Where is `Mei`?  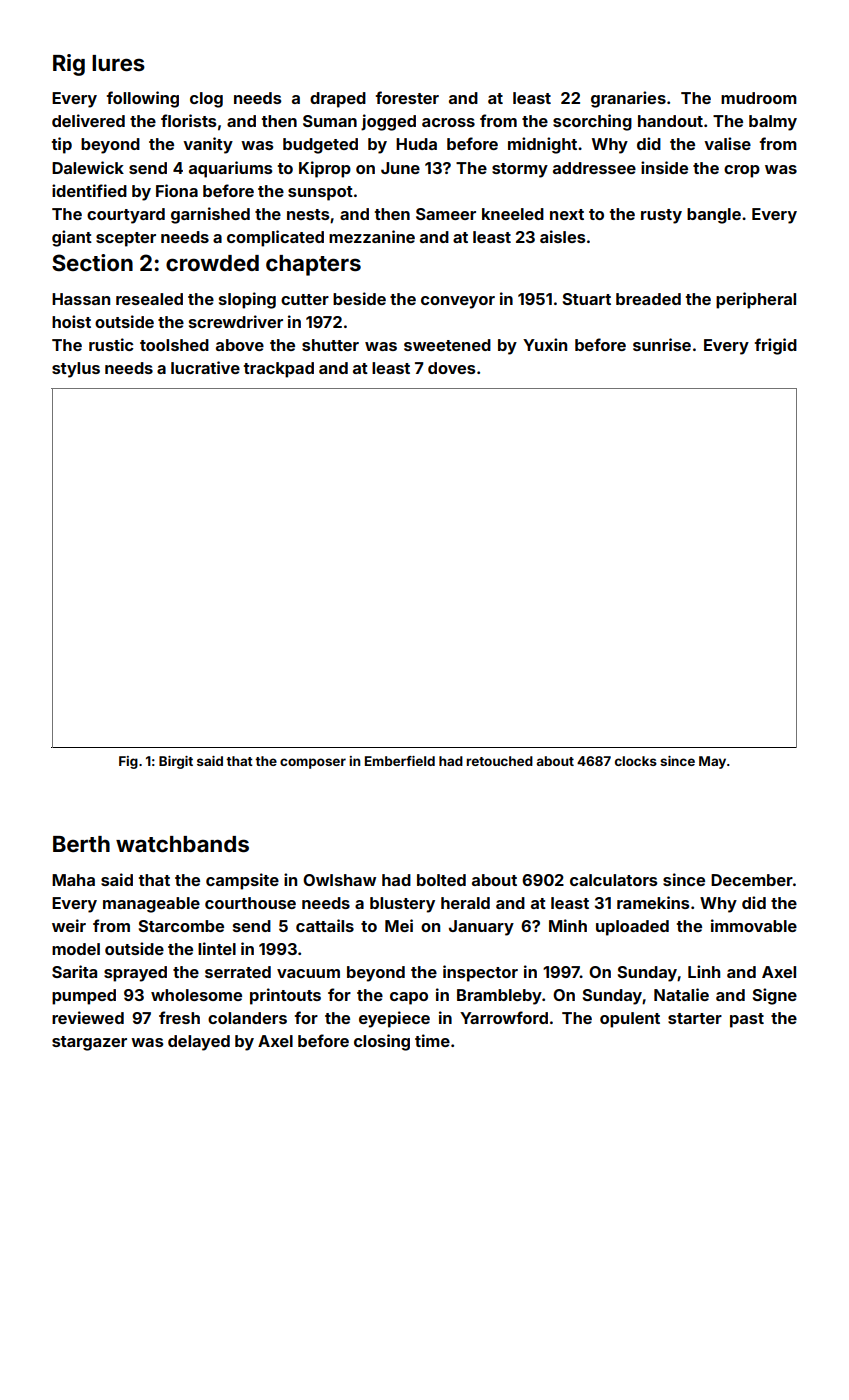
Mei is located at coordinates (399, 925).
